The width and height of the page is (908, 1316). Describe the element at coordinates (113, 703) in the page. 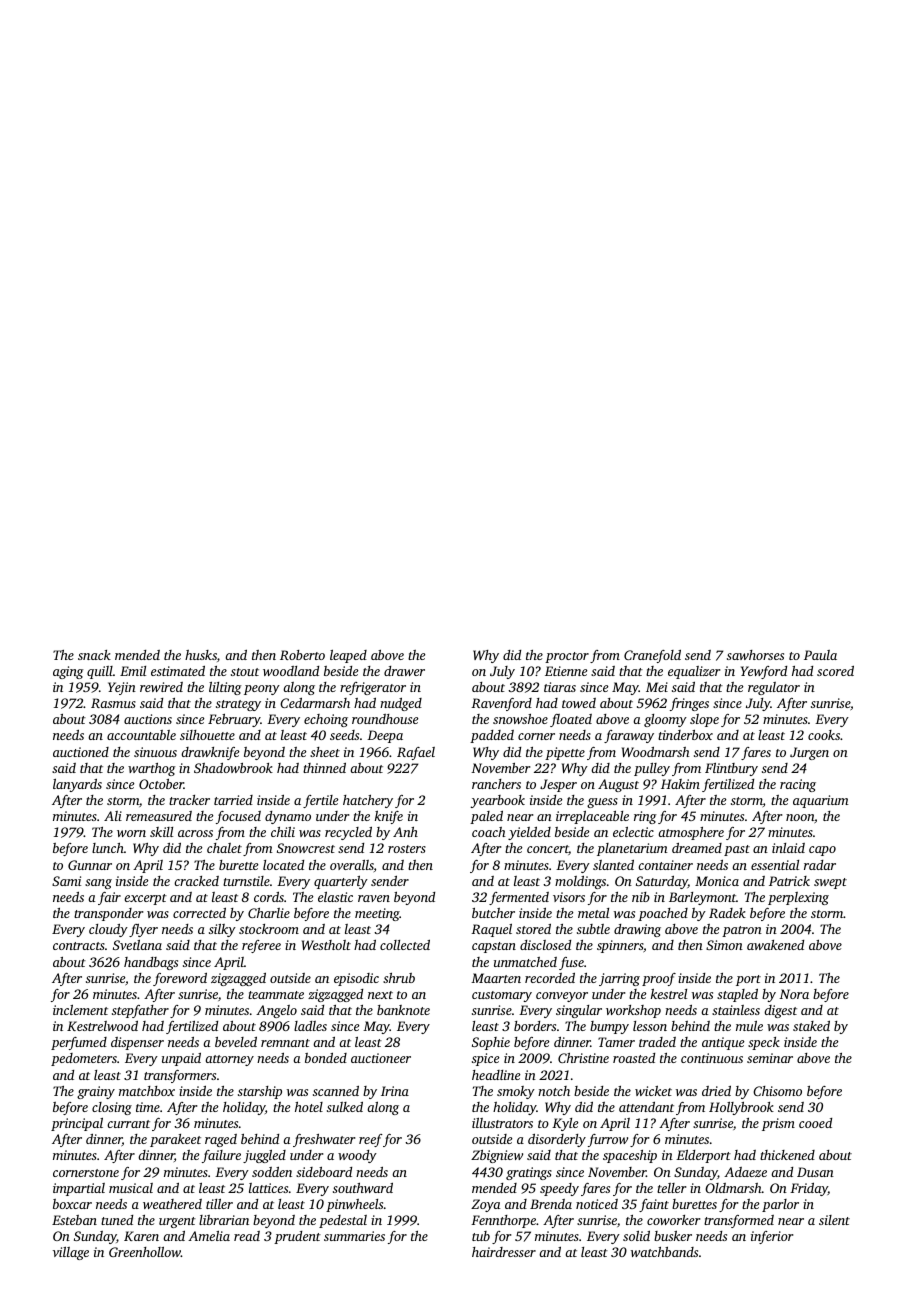

I see `Rasmus` at that location.
